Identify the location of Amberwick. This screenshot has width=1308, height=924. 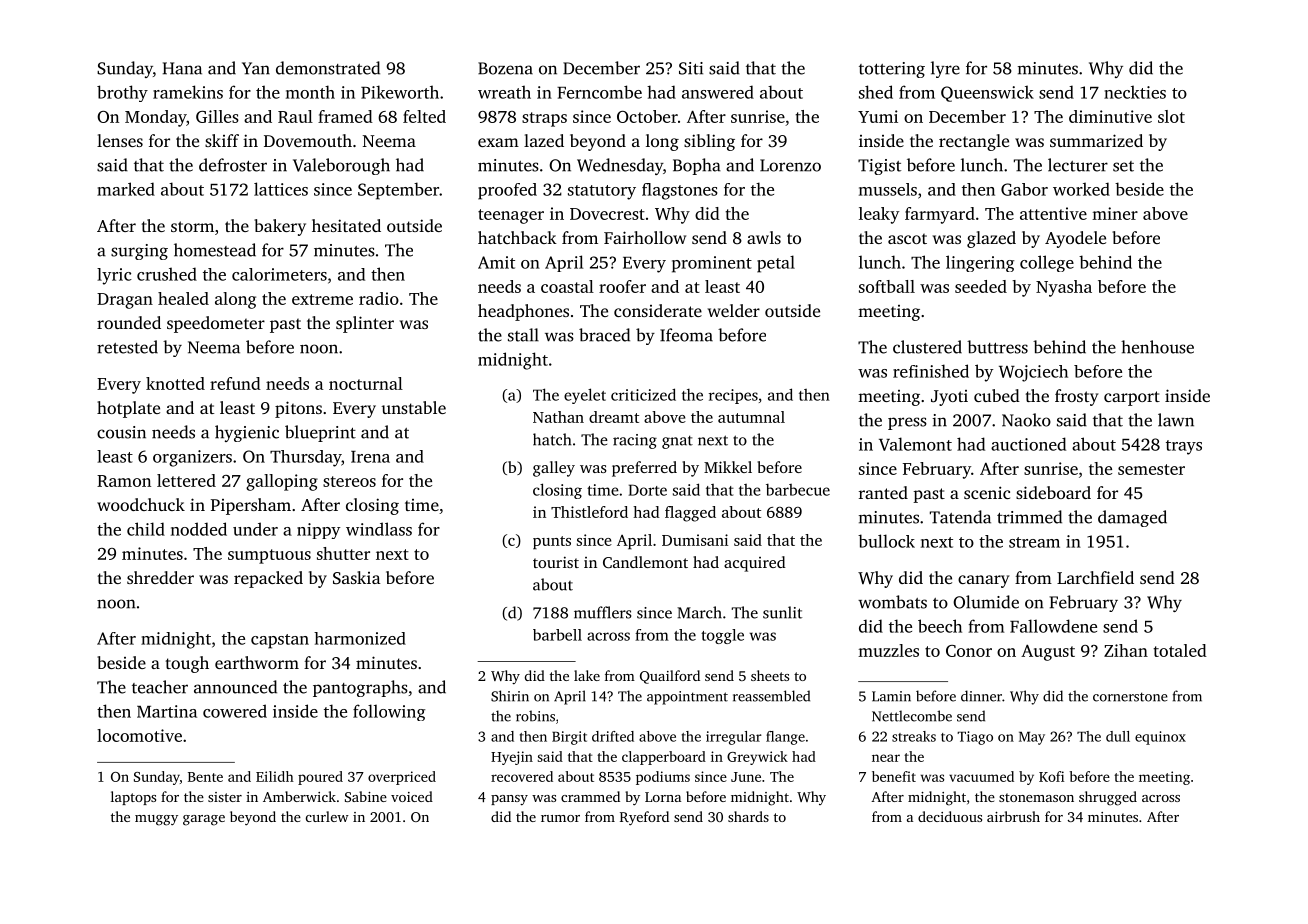
(299, 796).
